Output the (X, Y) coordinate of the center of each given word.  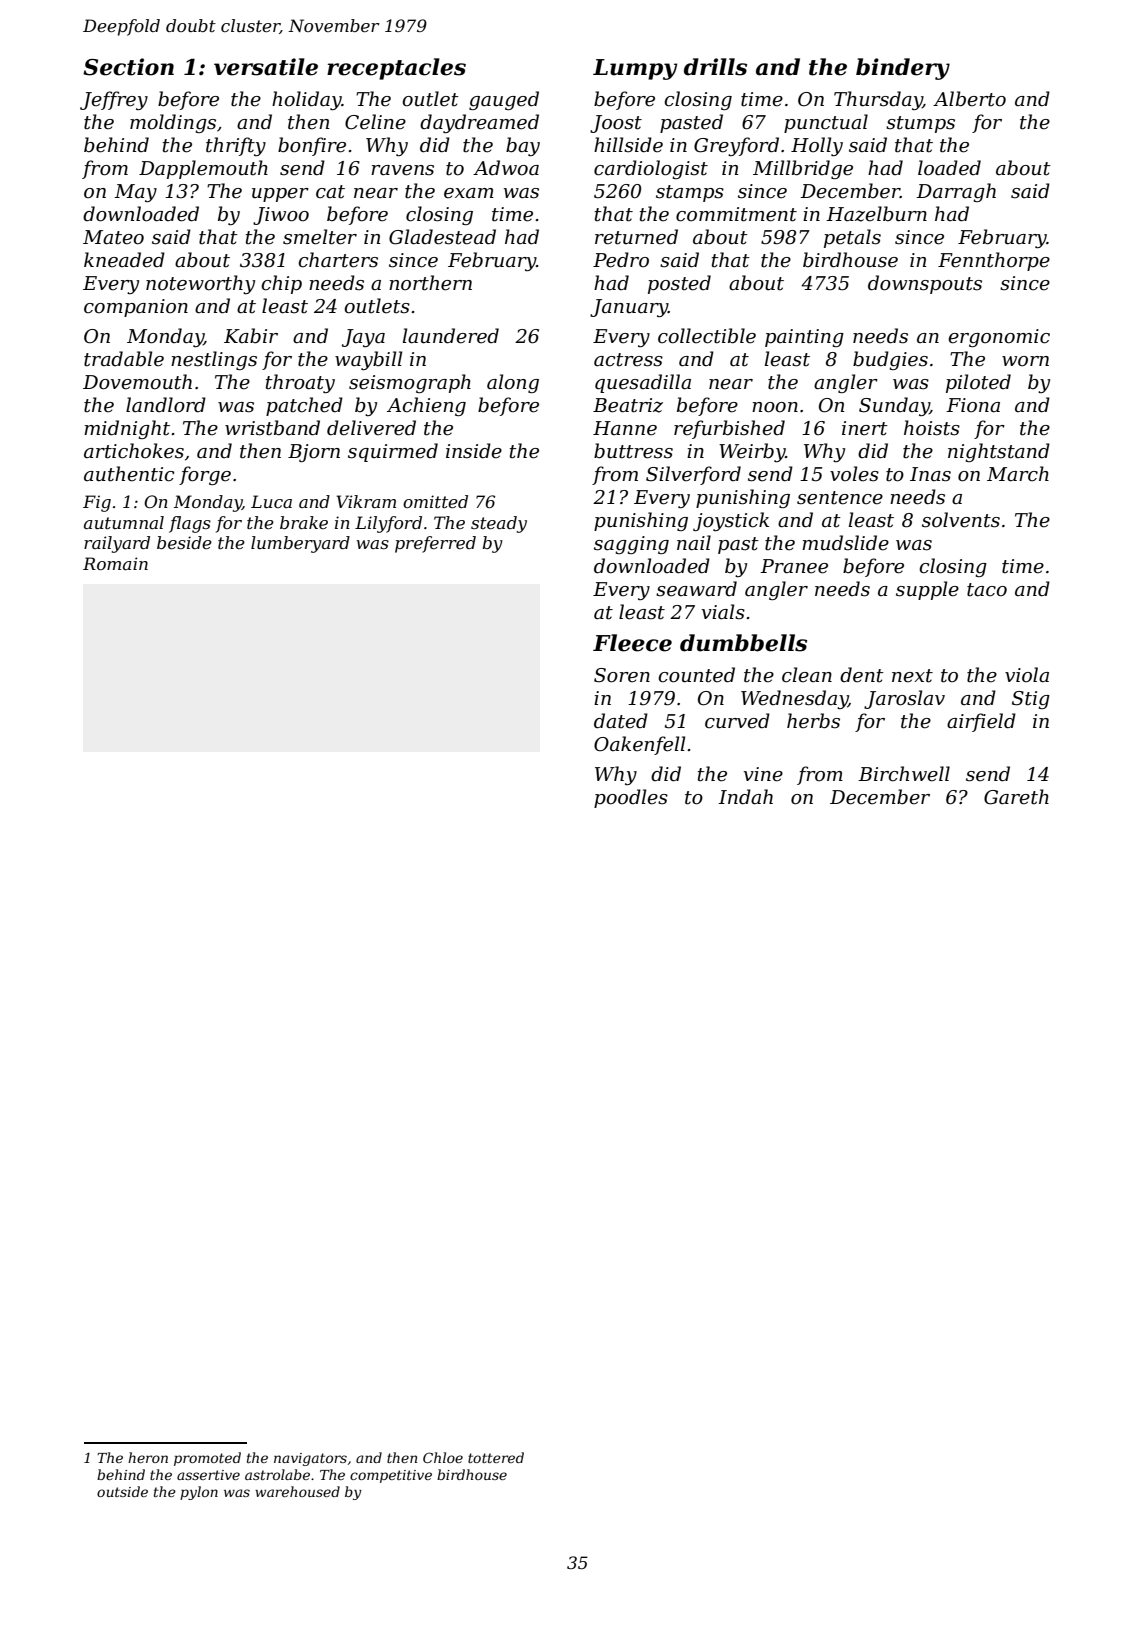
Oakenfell (639, 745)
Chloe (443, 1457)
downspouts (925, 284)
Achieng (426, 406)
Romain (115, 563)
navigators (310, 1459)
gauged (504, 100)
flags (190, 524)
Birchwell (904, 774)
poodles (631, 798)
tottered (496, 1457)
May (135, 193)
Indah (745, 797)
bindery (903, 69)
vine (763, 774)
